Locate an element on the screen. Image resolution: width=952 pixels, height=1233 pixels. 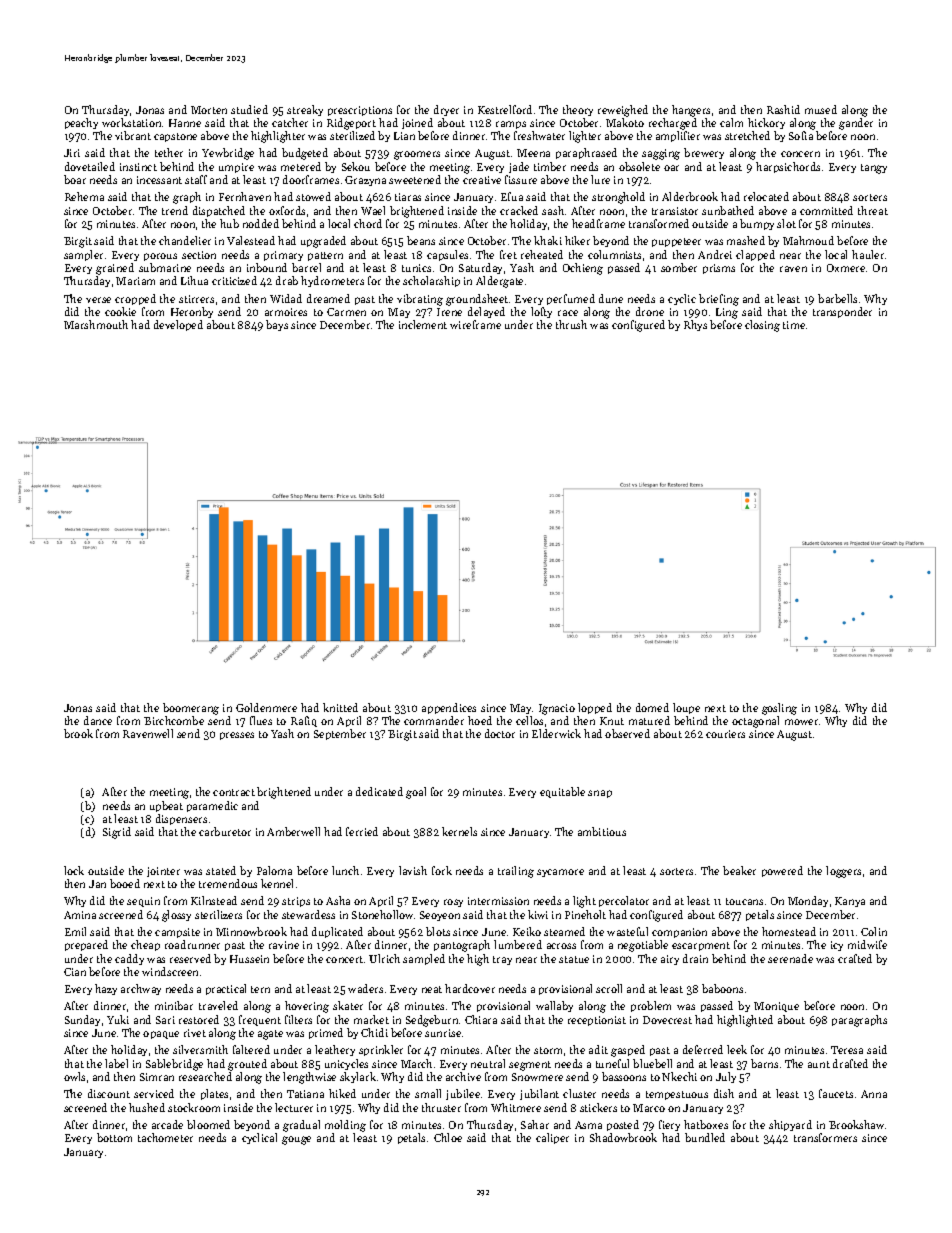
Meena is located at coordinates (533, 153).
